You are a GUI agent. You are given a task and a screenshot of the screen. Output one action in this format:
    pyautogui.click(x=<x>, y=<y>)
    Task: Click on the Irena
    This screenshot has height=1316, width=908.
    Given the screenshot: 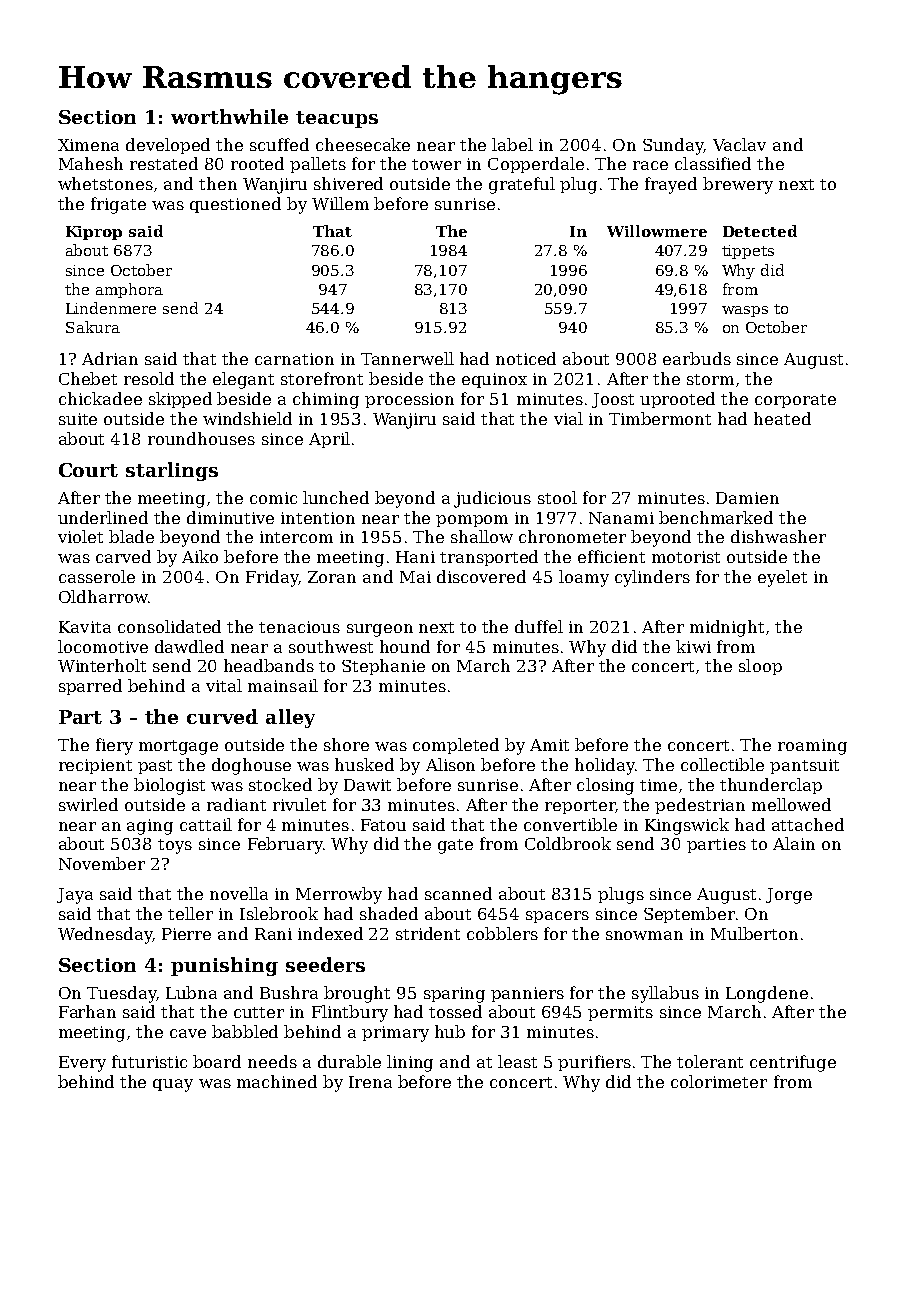 What is the action you would take?
    pyautogui.click(x=370, y=1082)
